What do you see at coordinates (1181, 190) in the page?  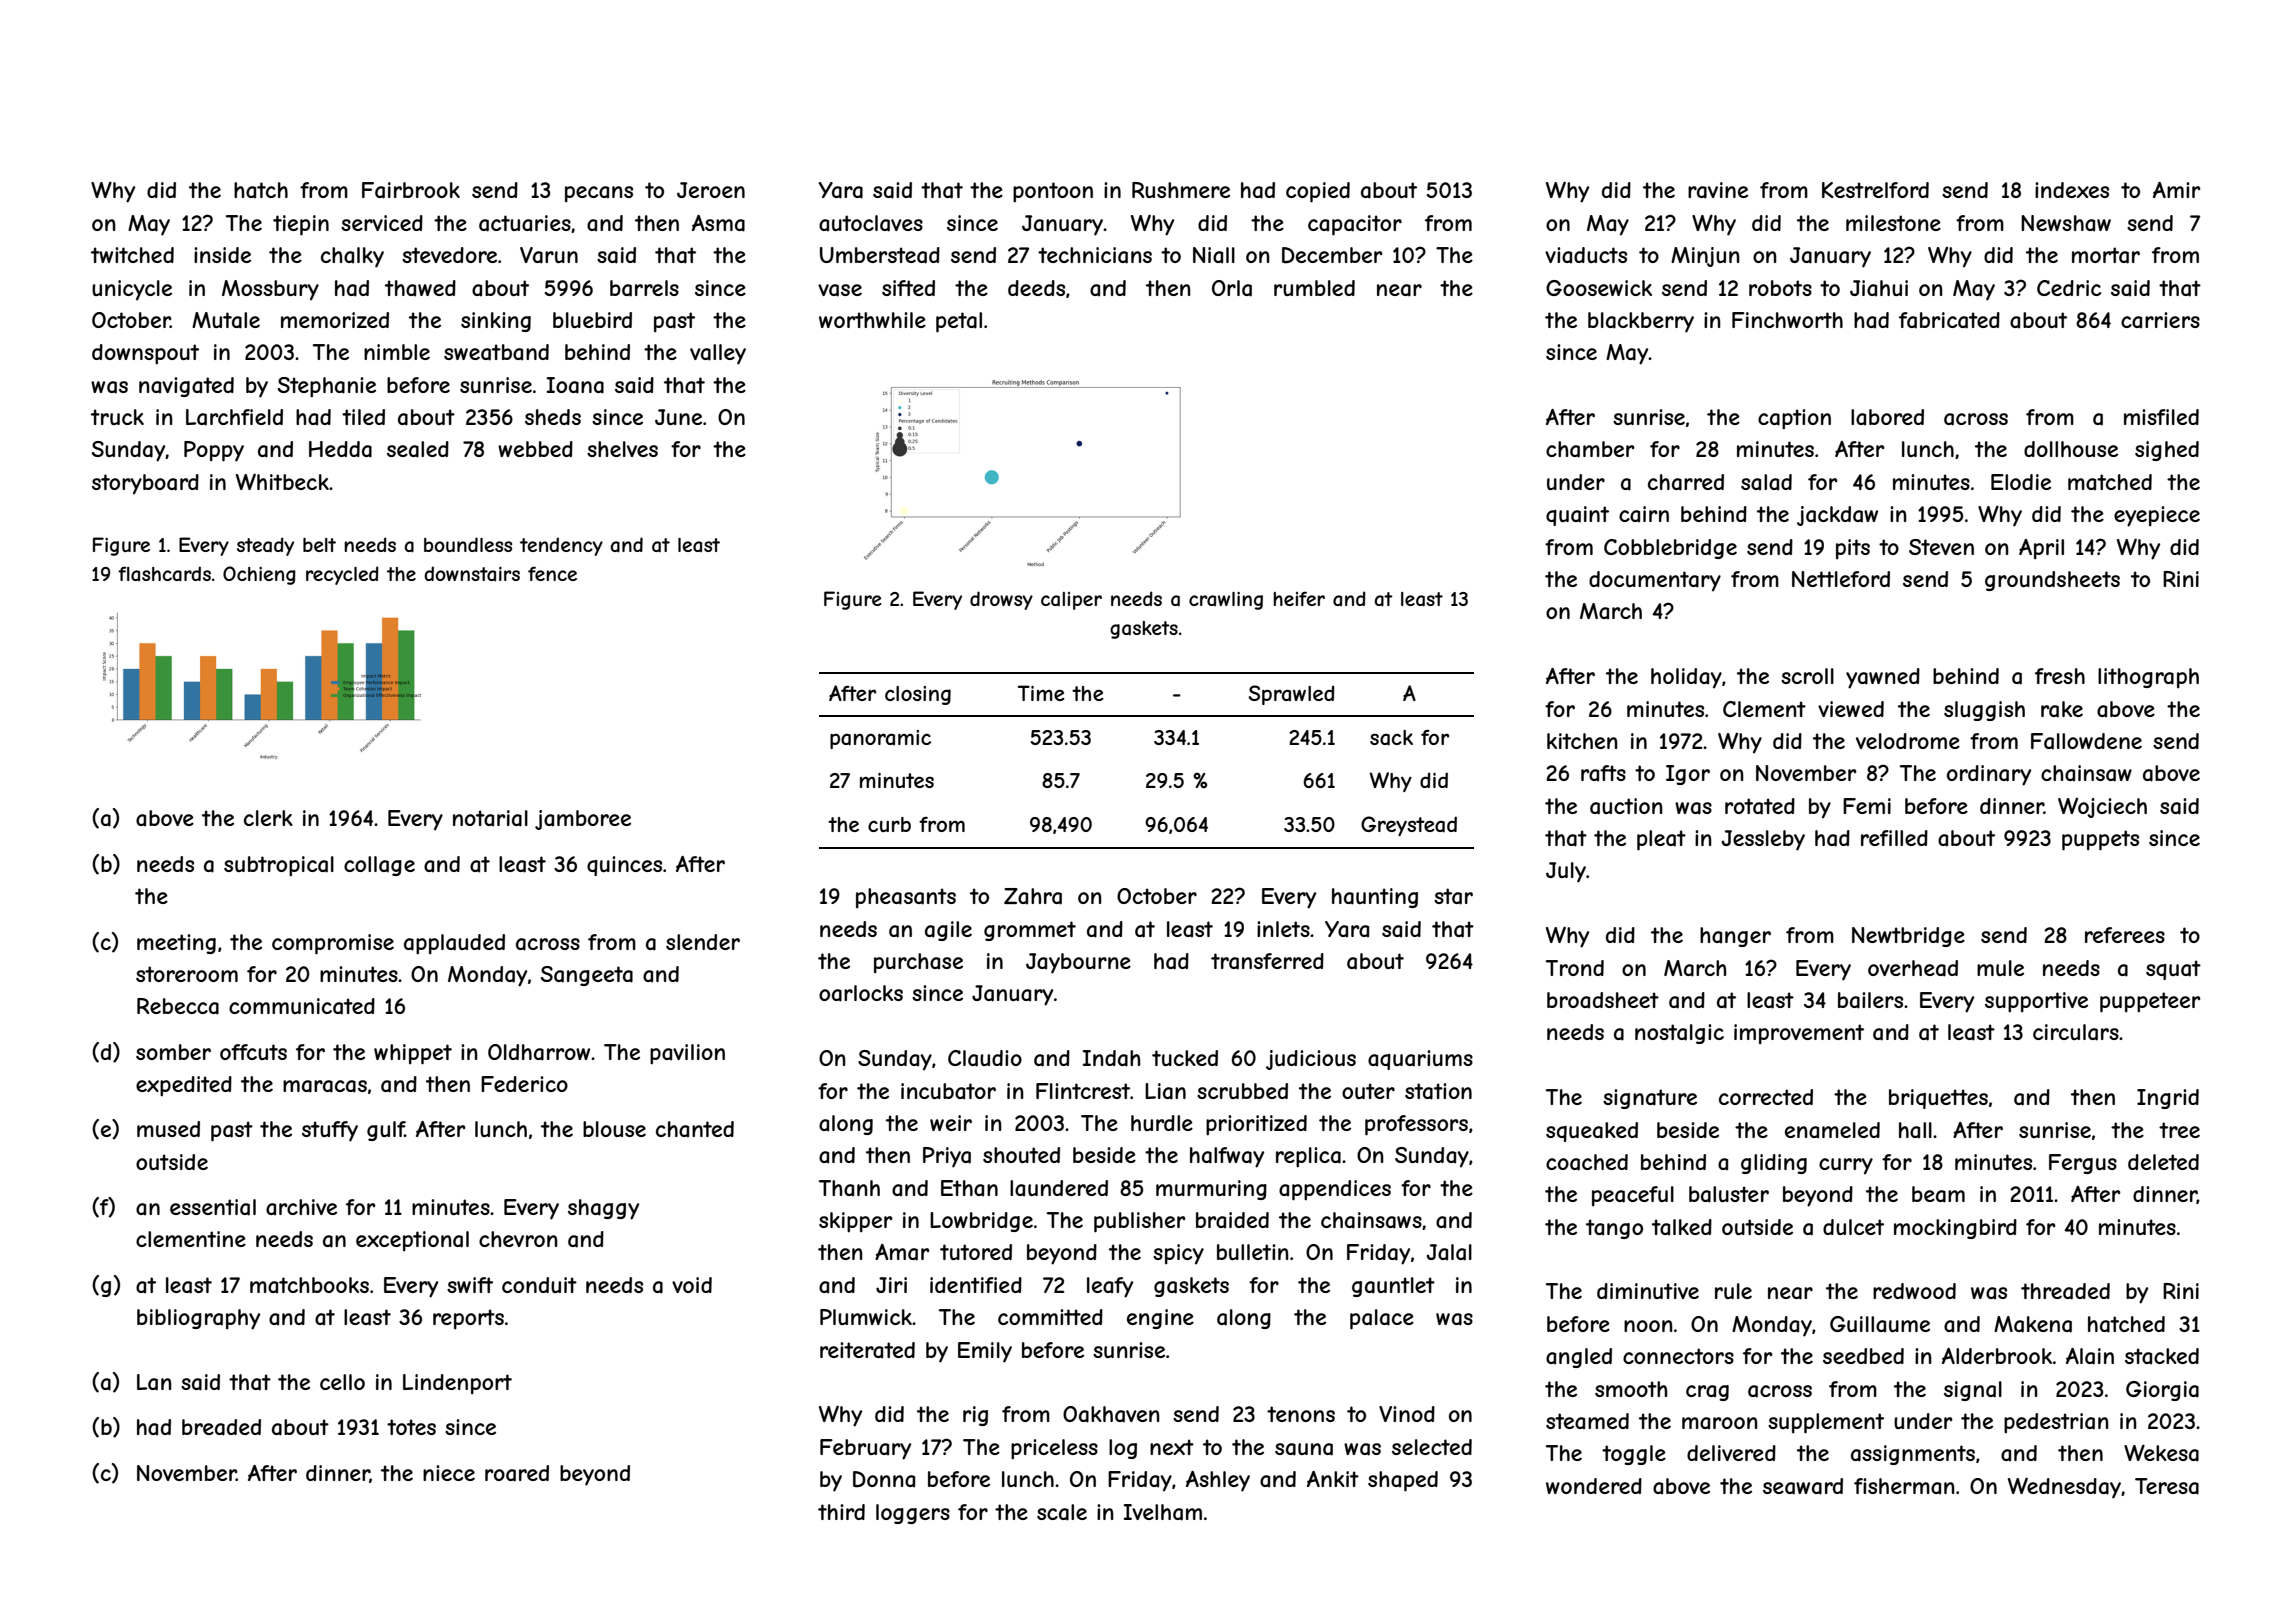 I see `Rushmere` at bounding box center [1181, 190].
